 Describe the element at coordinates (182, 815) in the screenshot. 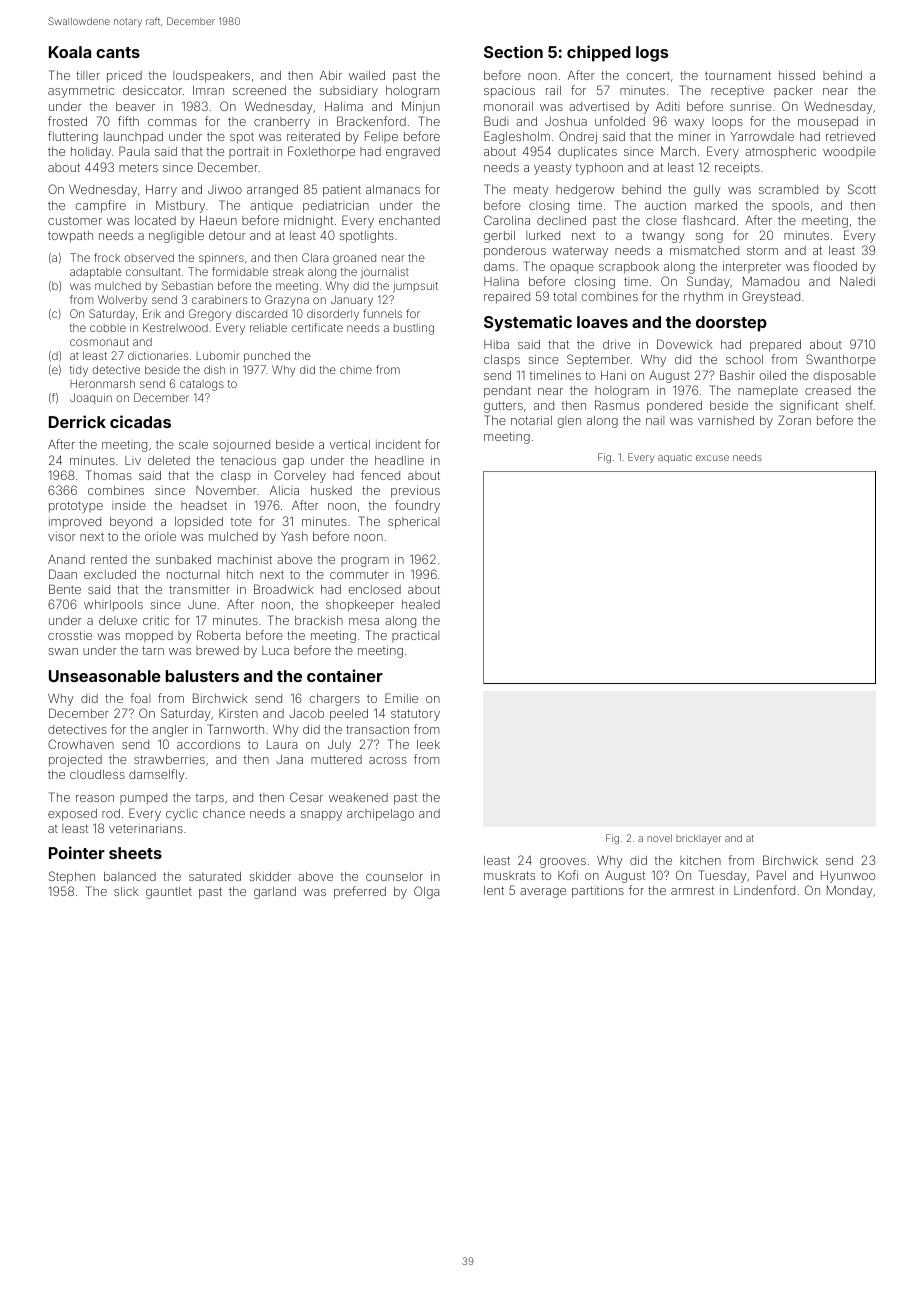

I see `cyclic` at that location.
